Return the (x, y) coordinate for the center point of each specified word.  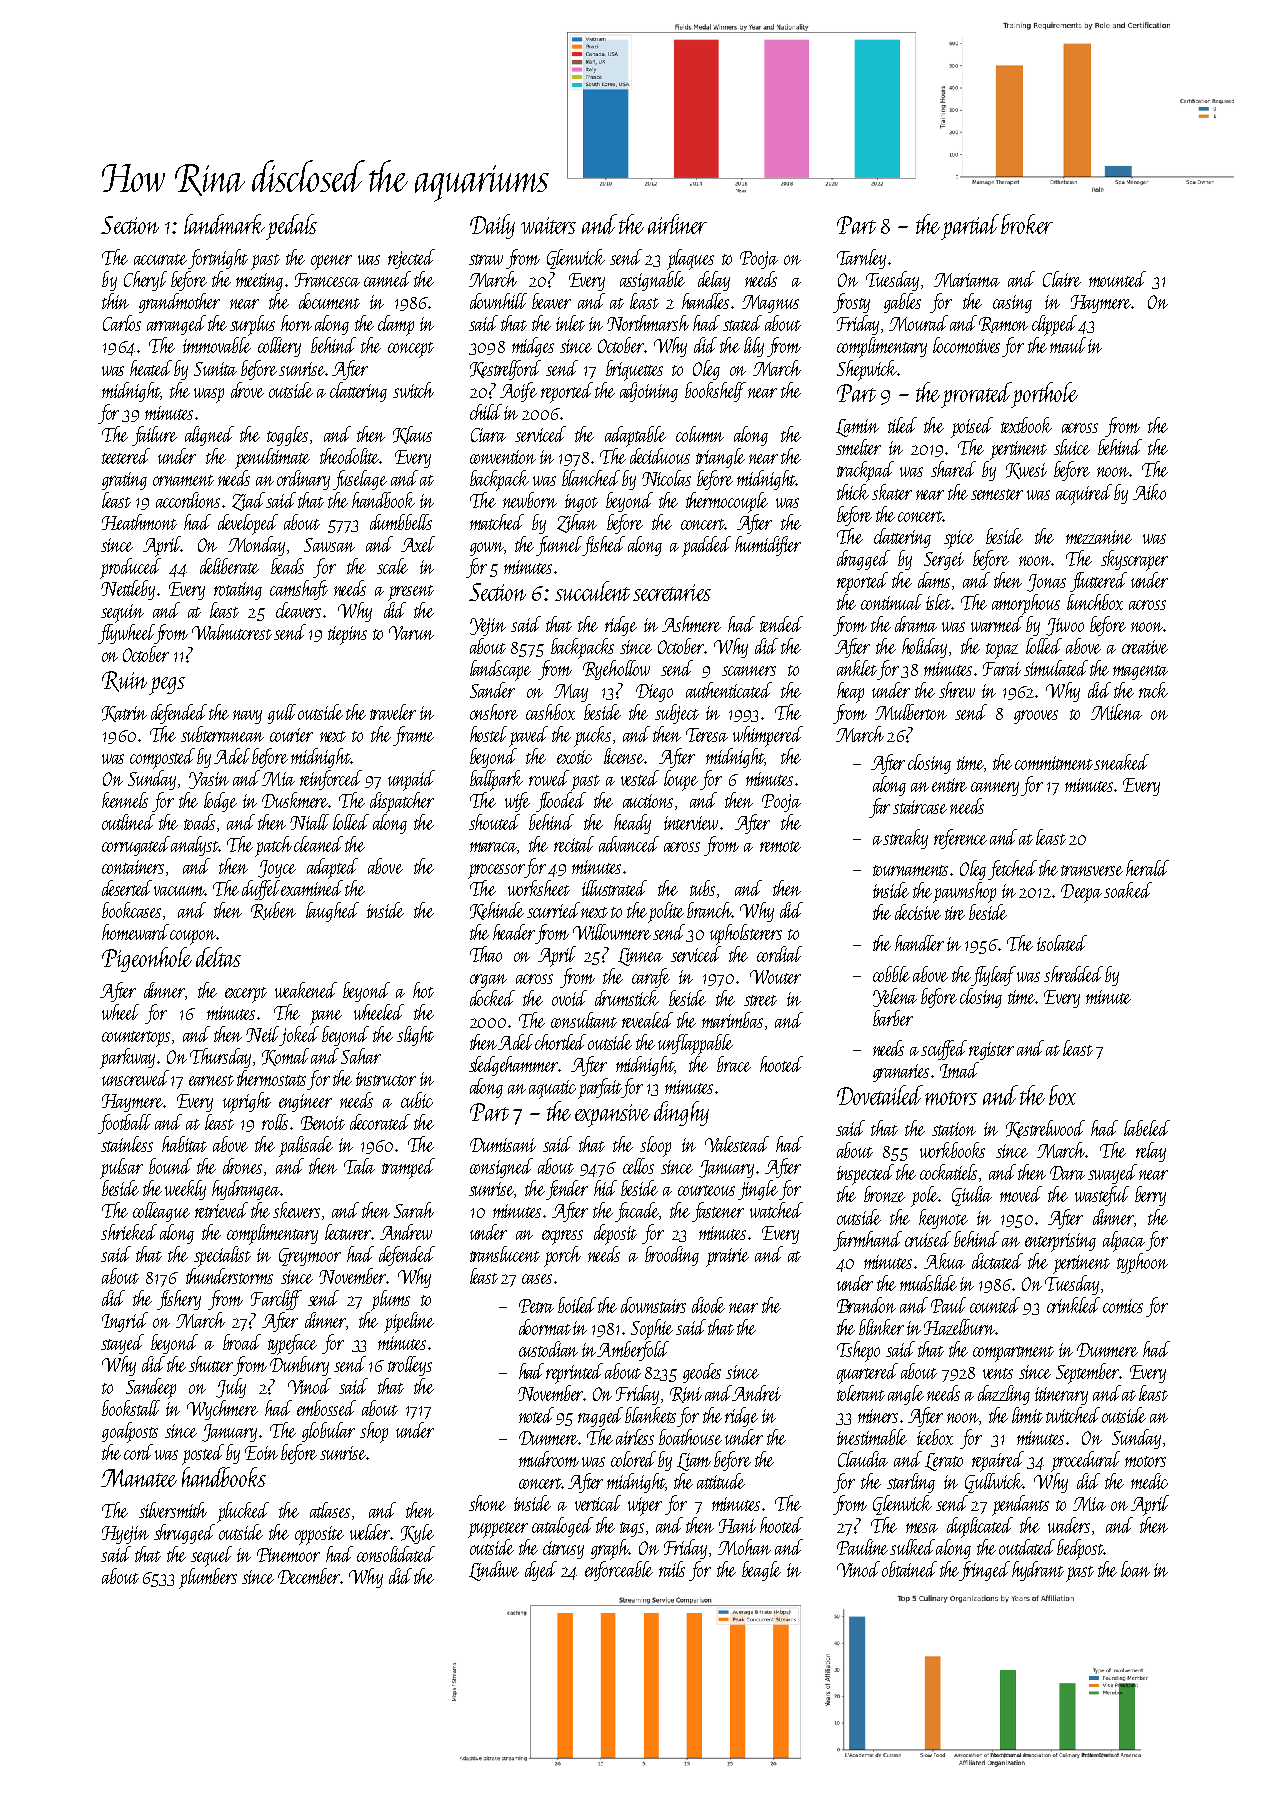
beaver (551, 301)
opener (331, 262)
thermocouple (727, 502)
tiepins (347, 635)
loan (1135, 1569)
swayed (1112, 1174)
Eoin (261, 1453)
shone (487, 1503)
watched (776, 1210)
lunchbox (1095, 602)
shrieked (129, 1232)
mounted (1117, 279)
